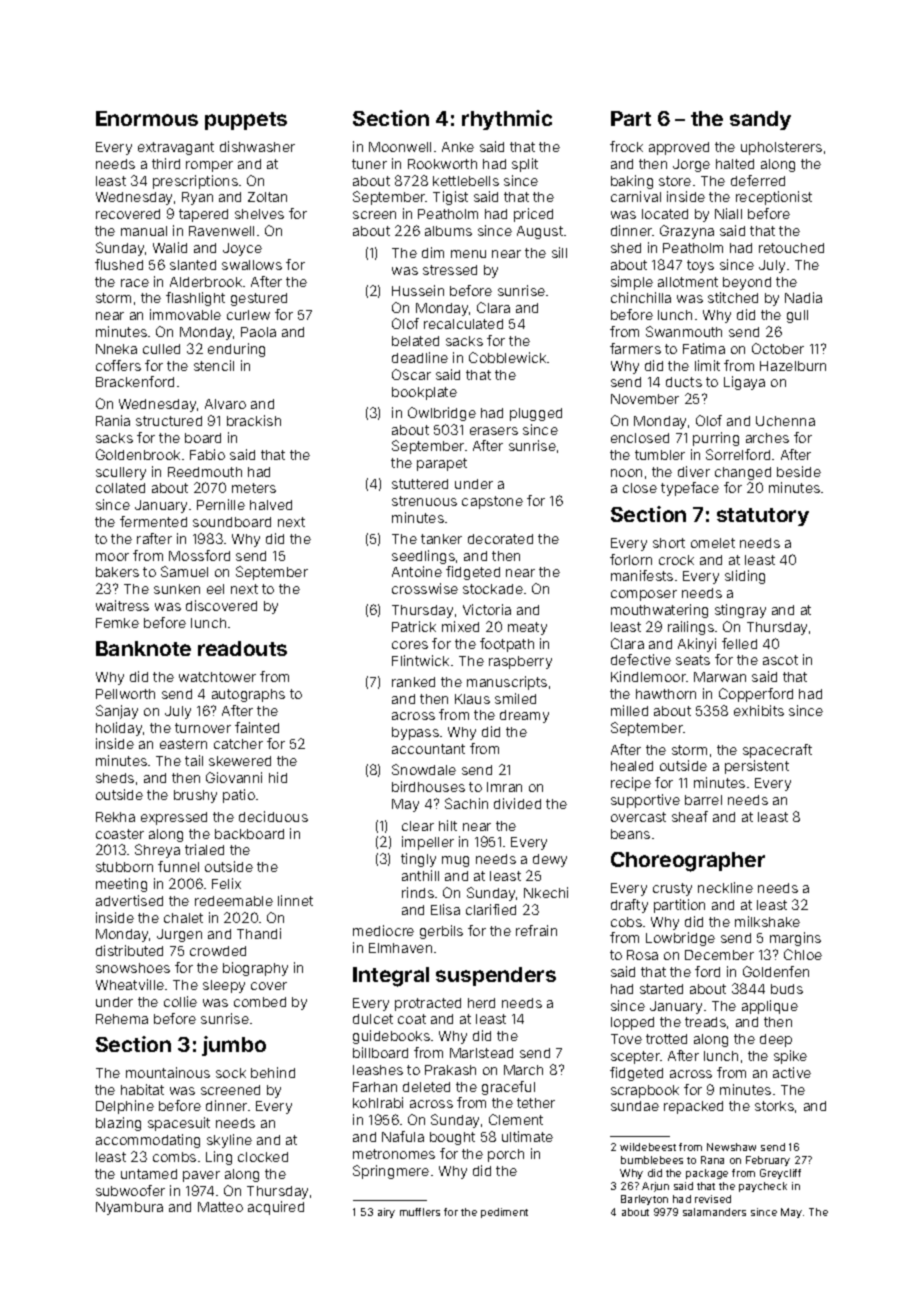  Describe the element at coordinates (504, 1213) in the image. I see `pediment` at that location.
